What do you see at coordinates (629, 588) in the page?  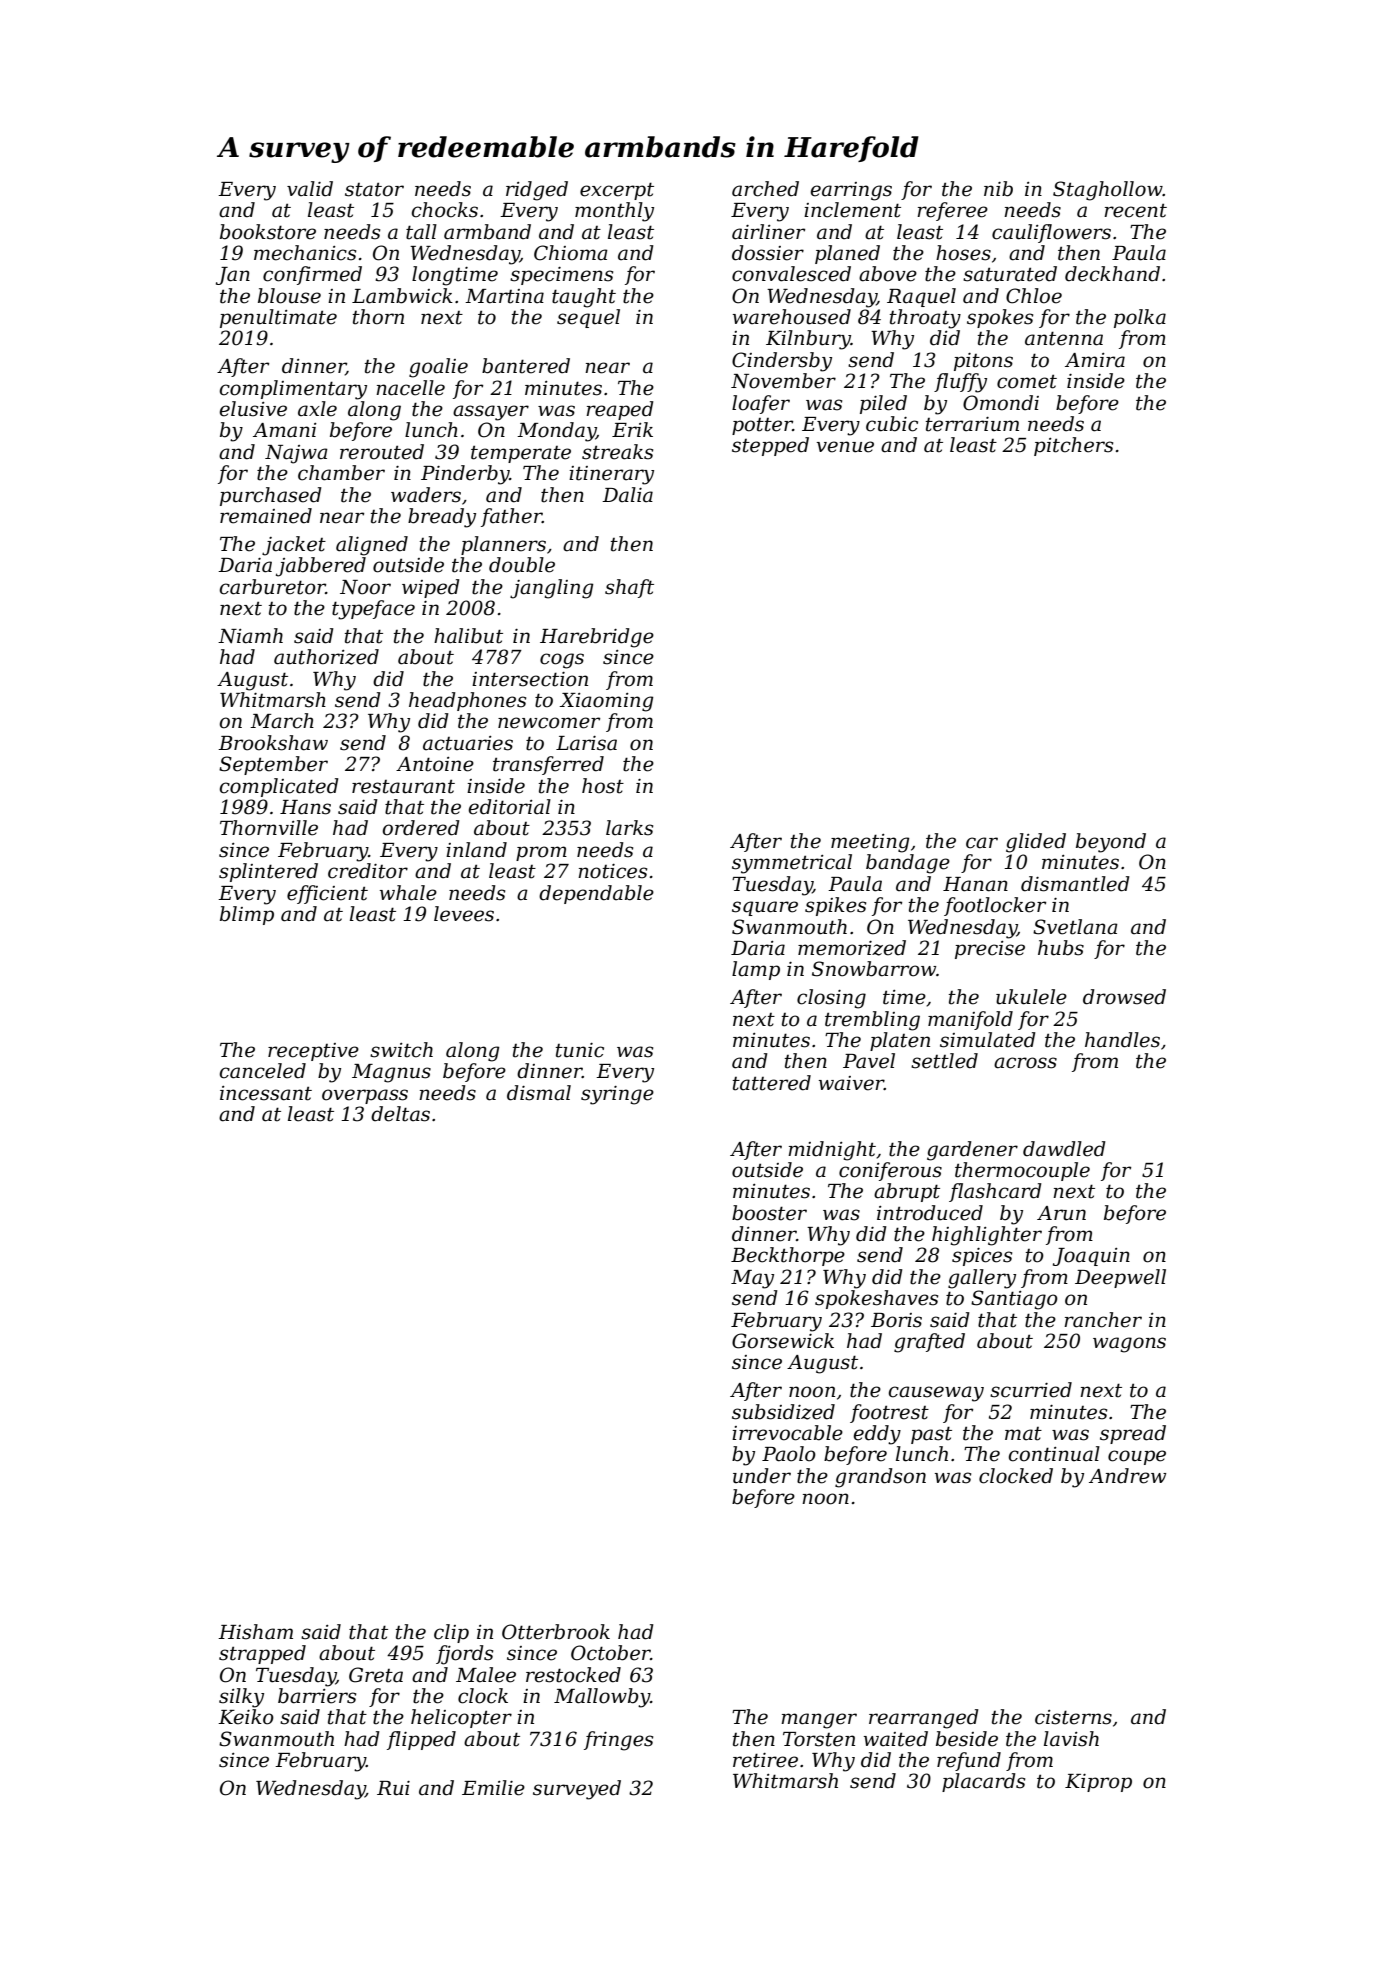 I see `shaft` at bounding box center [629, 588].
